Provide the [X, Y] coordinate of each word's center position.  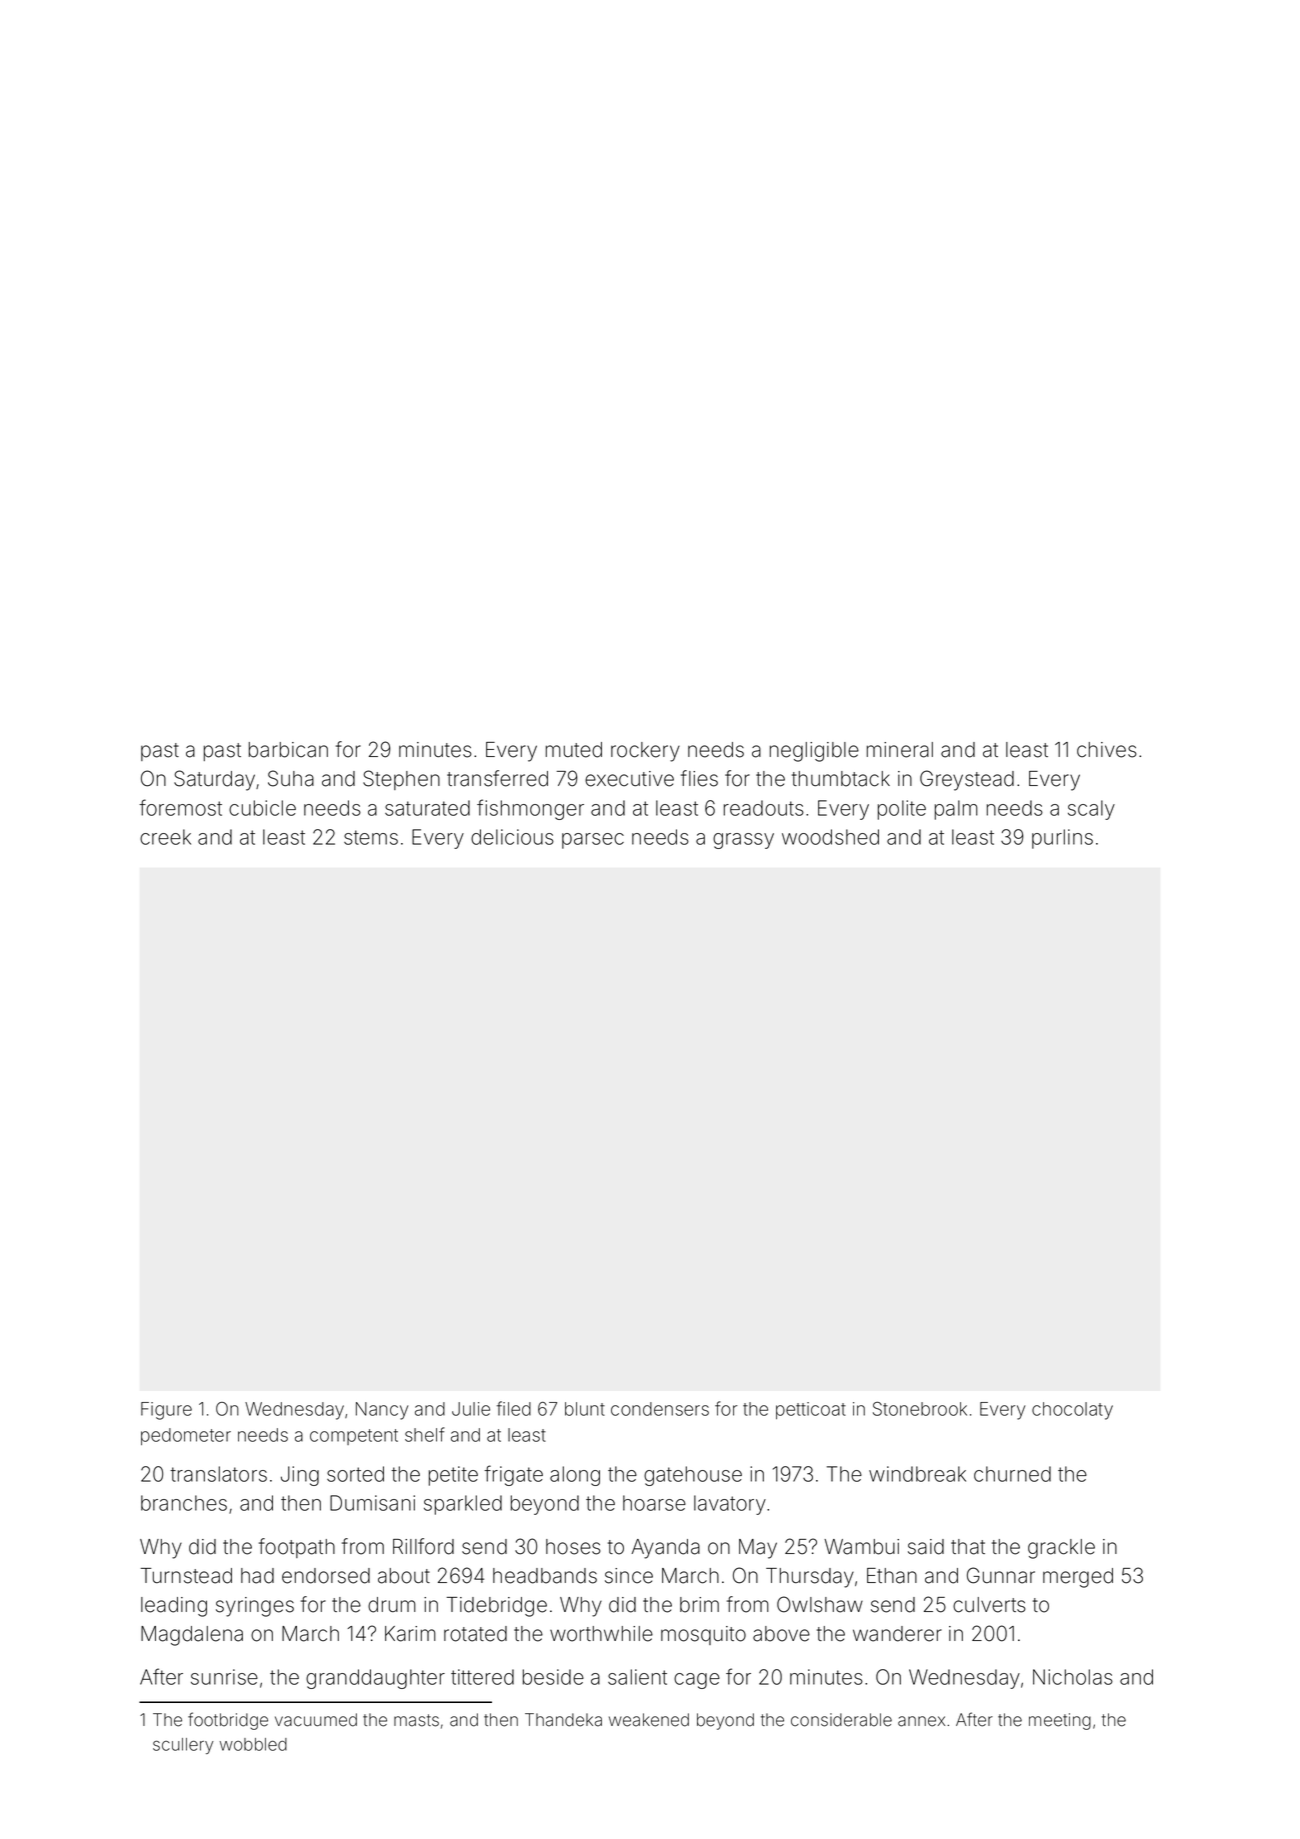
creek [165, 837]
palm [956, 810]
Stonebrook [920, 1409]
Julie [471, 1409]
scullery [183, 1746]
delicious [512, 837]
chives [1107, 750]
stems [371, 837]
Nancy [382, 1411]
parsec [593, 841]
